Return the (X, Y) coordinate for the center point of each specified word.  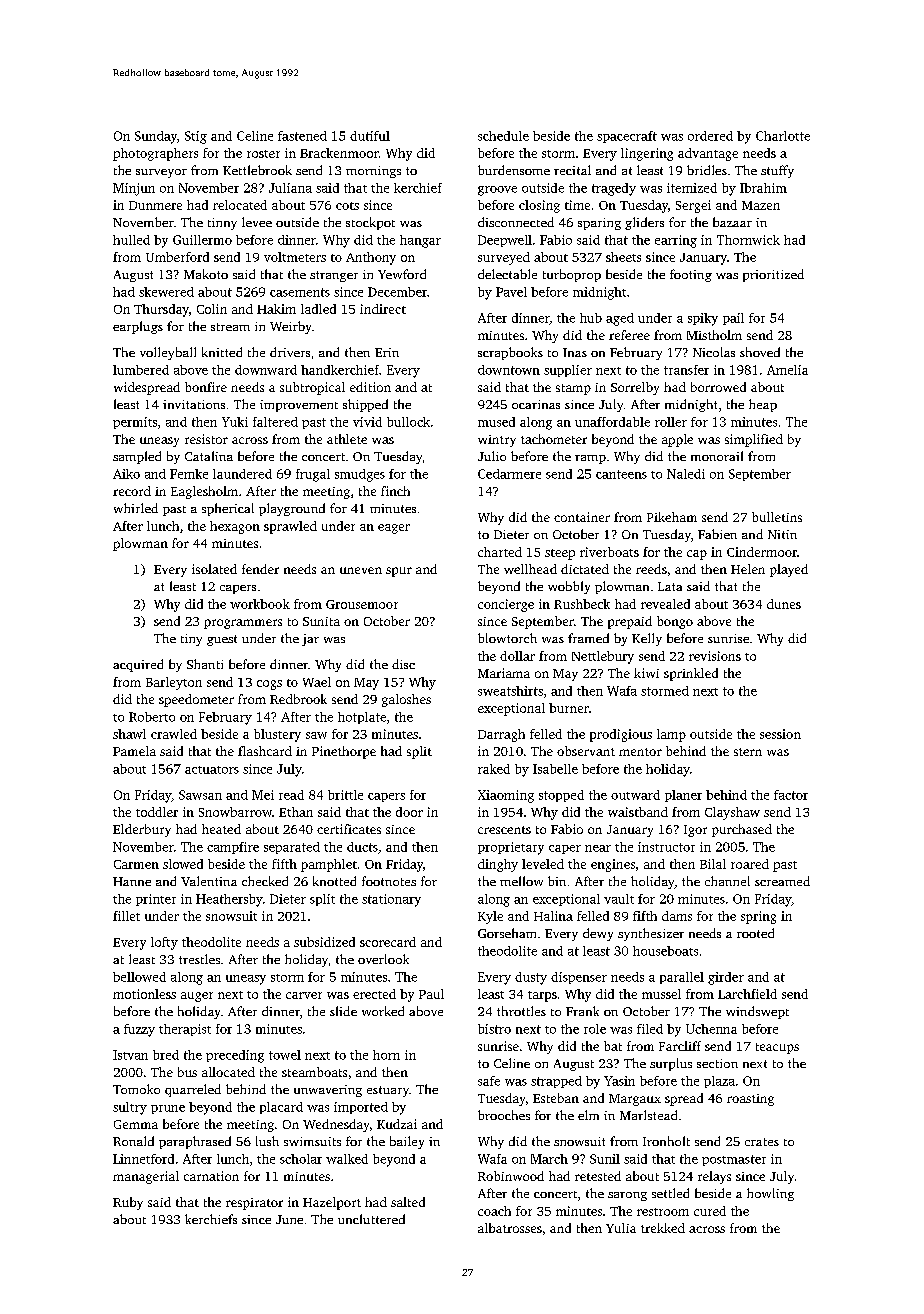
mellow (521, 881)
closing (539, 206)
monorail (717, 456)
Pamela (134, 751)
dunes (784, 604)
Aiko (126, 474)
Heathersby (229, 900)
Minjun (134, 189)
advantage (708, 154)
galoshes (406, 700)
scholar (301, 1159)
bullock (408, 422)
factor (791, 795)
